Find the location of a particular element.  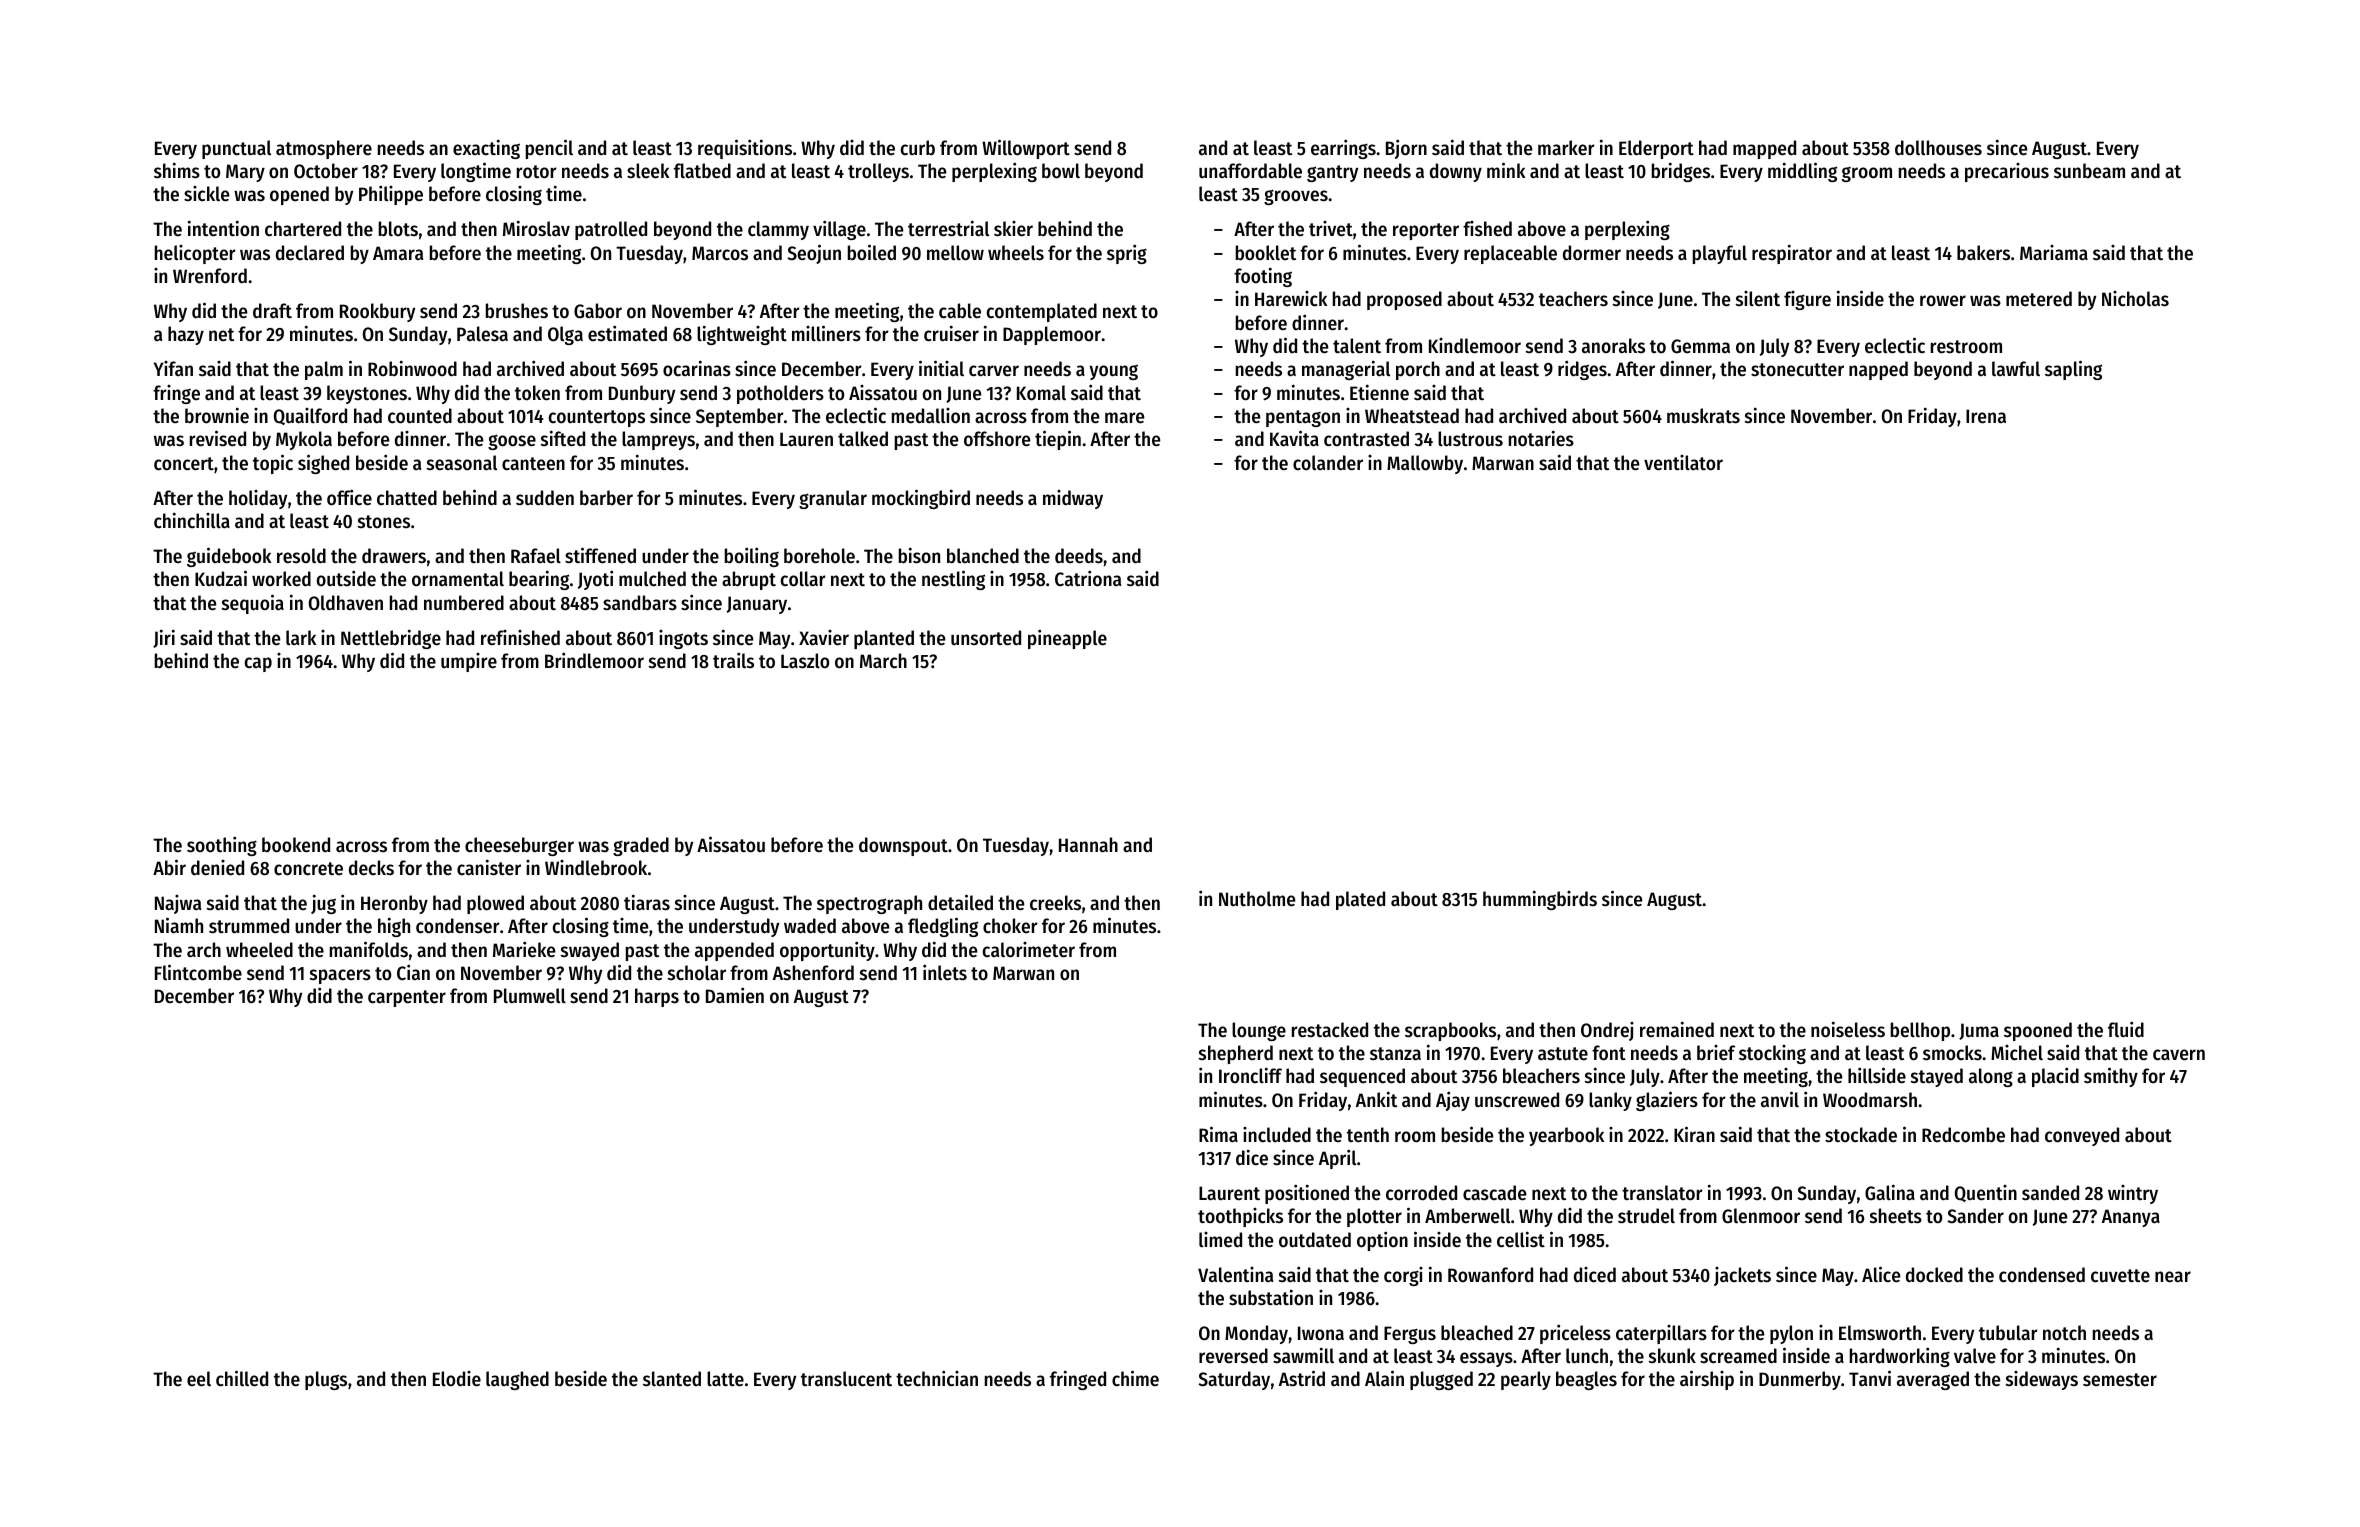

Windlebrook is located at coordinates (596, 868).
